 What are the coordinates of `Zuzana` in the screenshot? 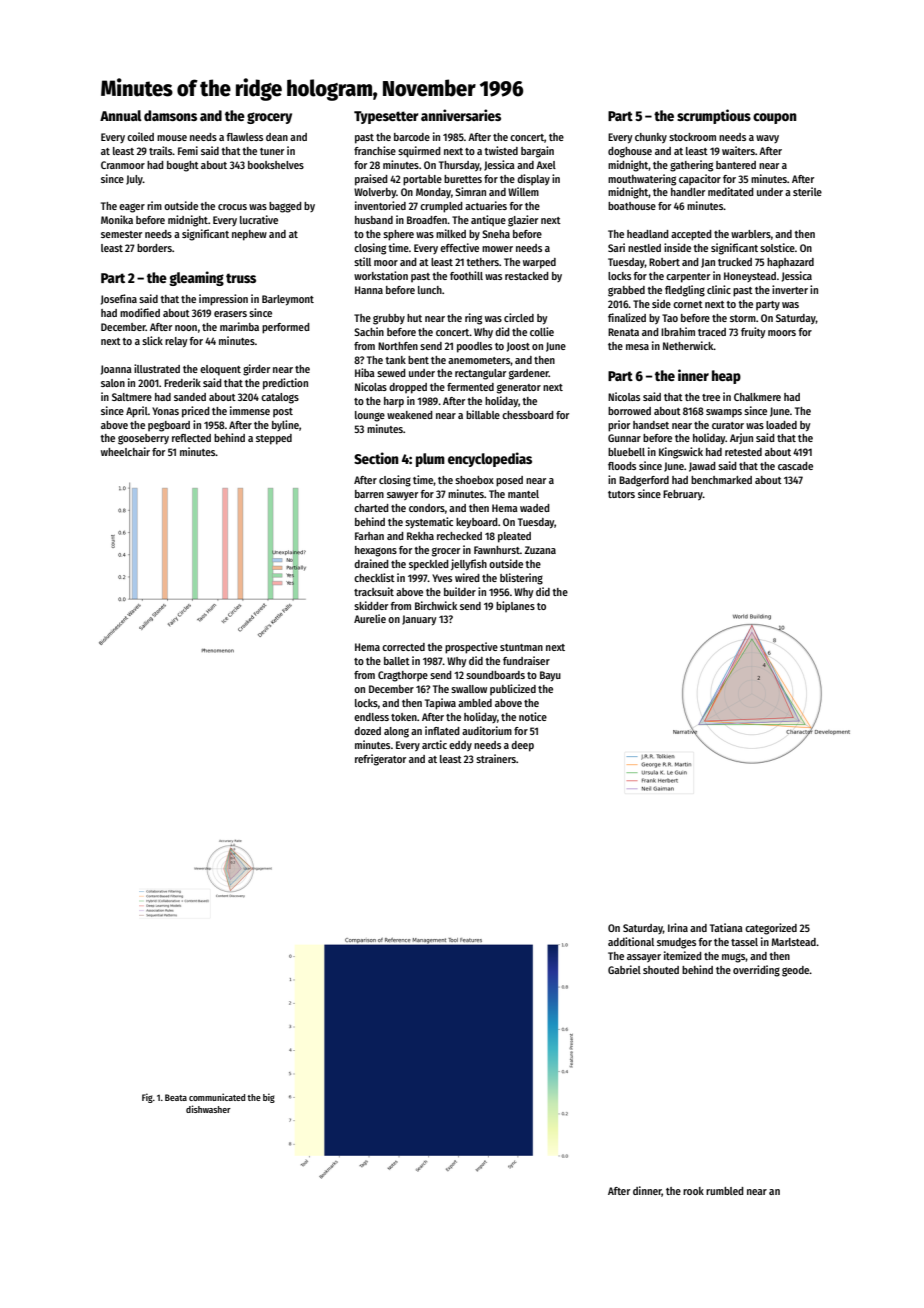 It's located at (540, 550).
